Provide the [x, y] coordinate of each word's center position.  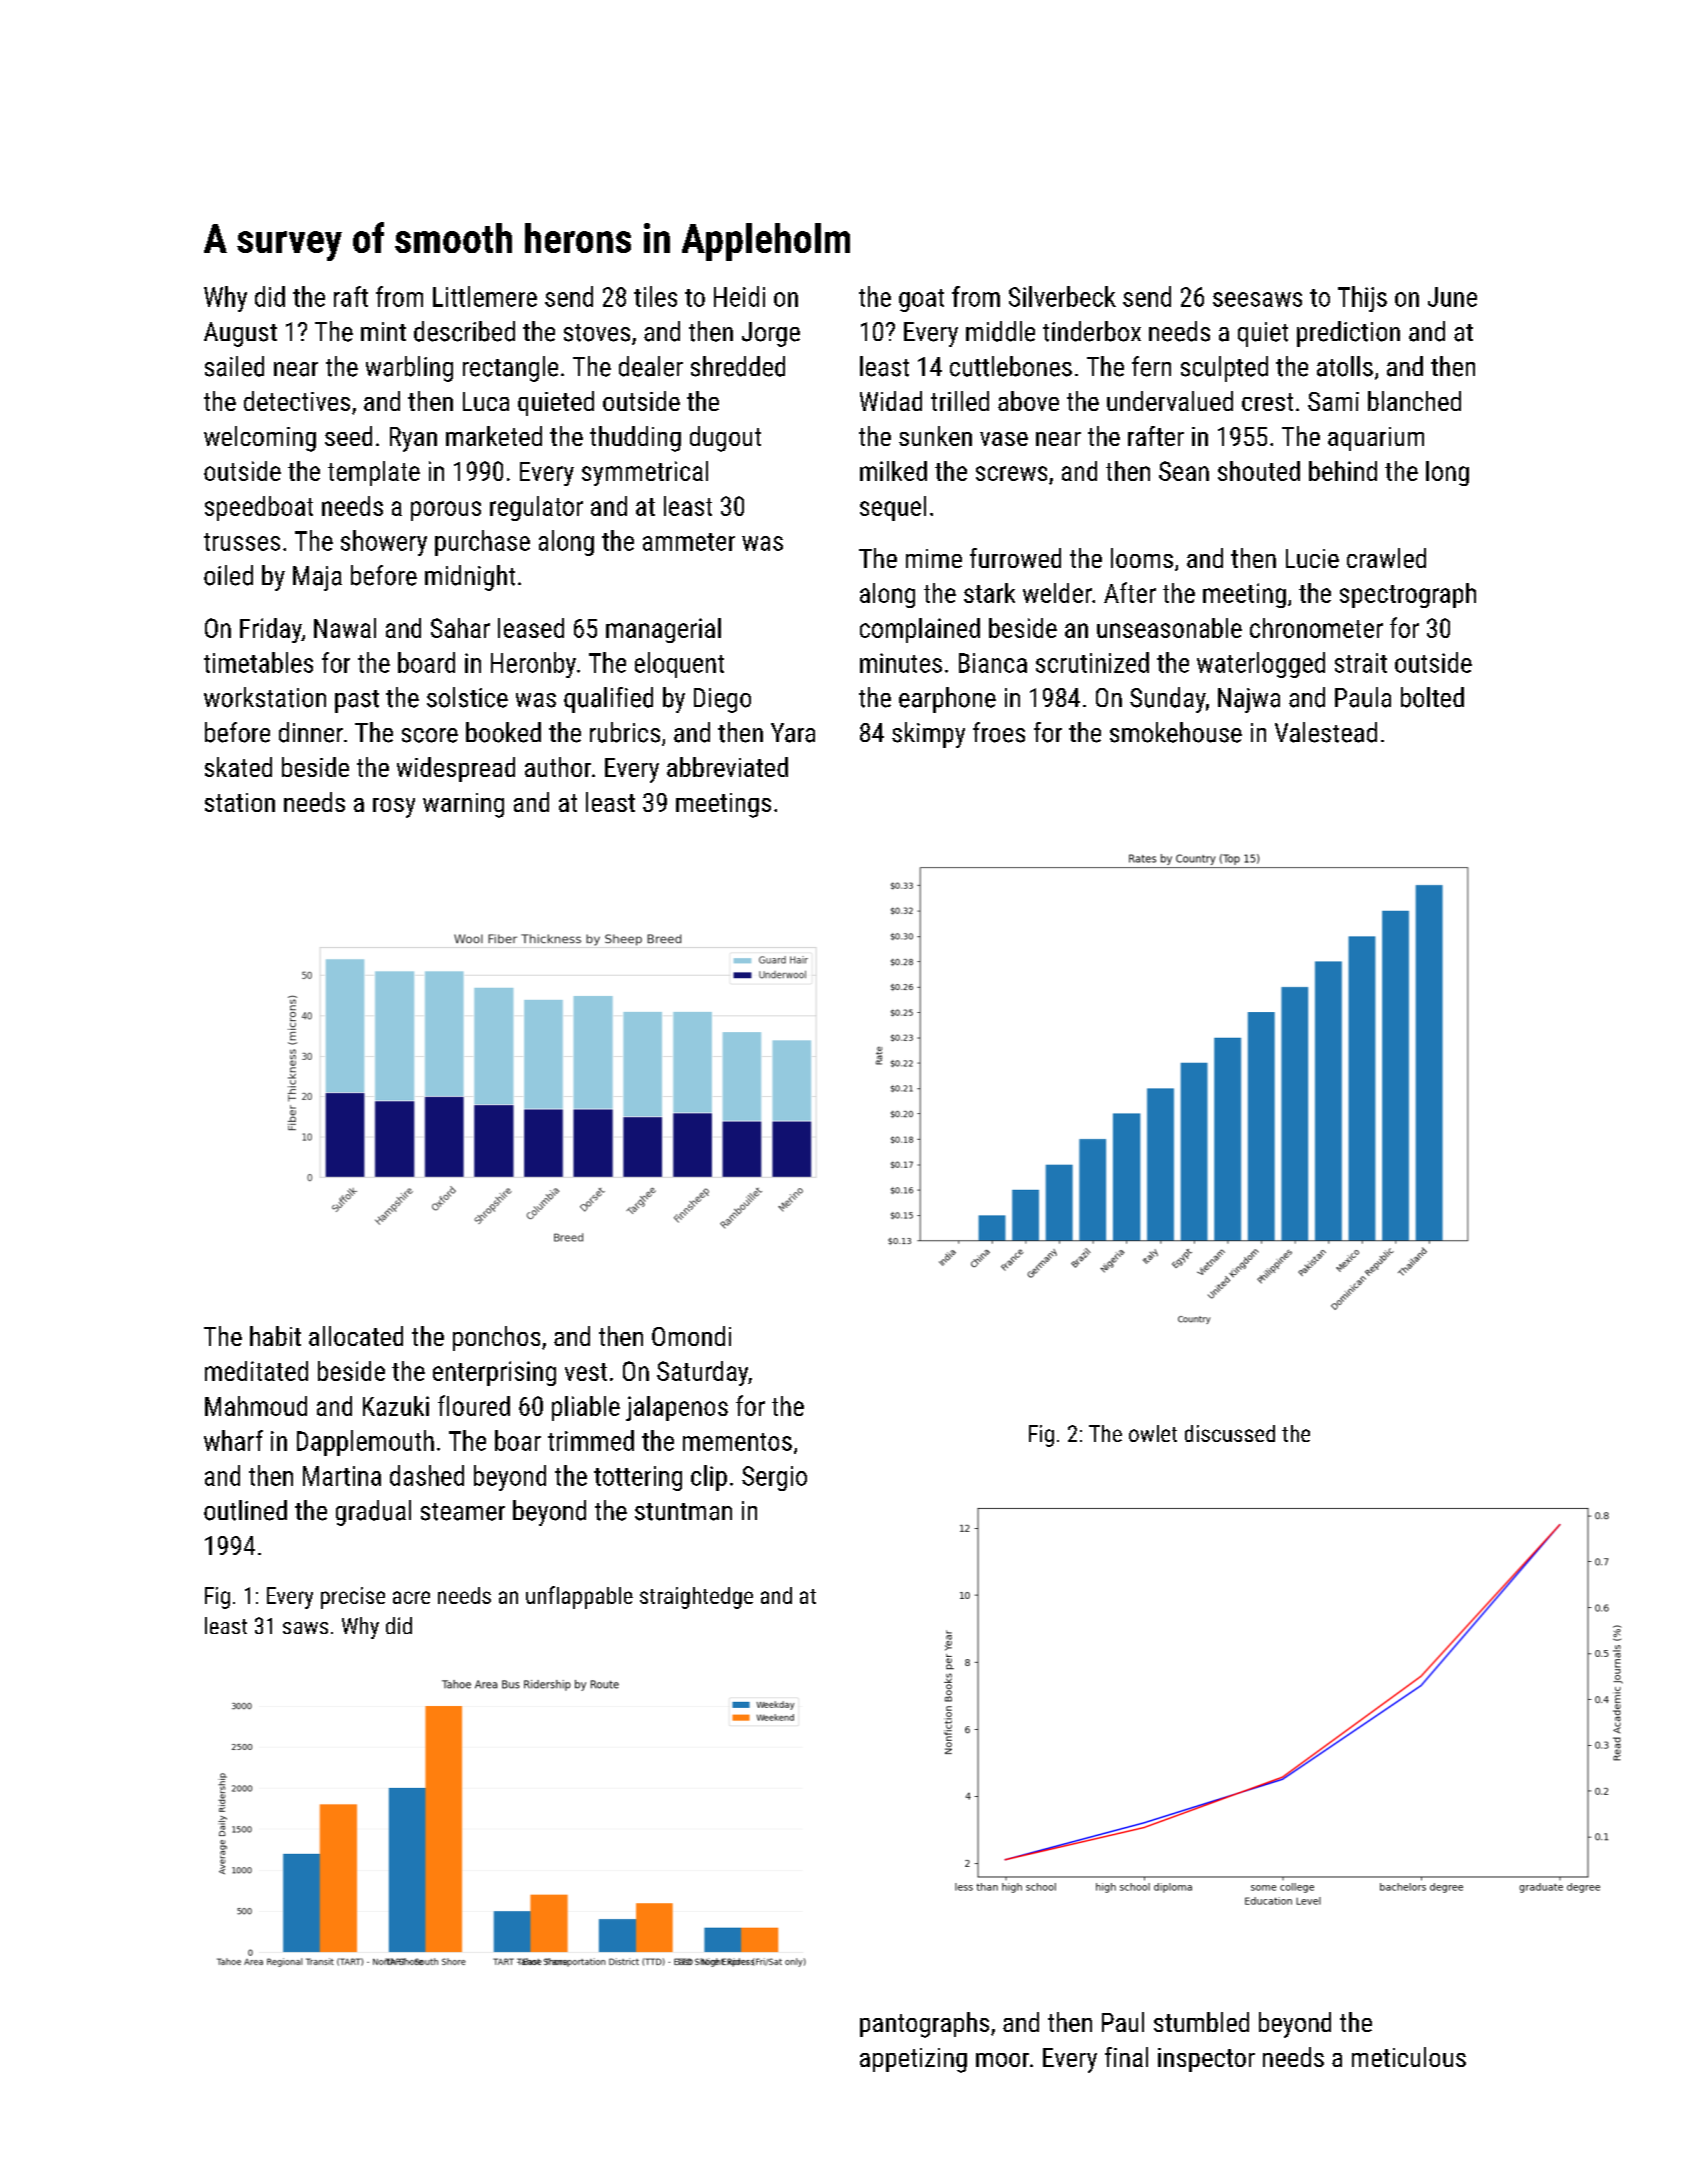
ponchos [496, 1338]
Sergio [774, 1478]
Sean [1184, 471]
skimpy [928, 735]
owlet [1153, 1433]
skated [238, 767]
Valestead [1326, 732]
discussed [1230, 1433]
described [464, 331]
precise [353, 1598]
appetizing [913, 2060]
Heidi [739, 296]
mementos [737, 1442]
